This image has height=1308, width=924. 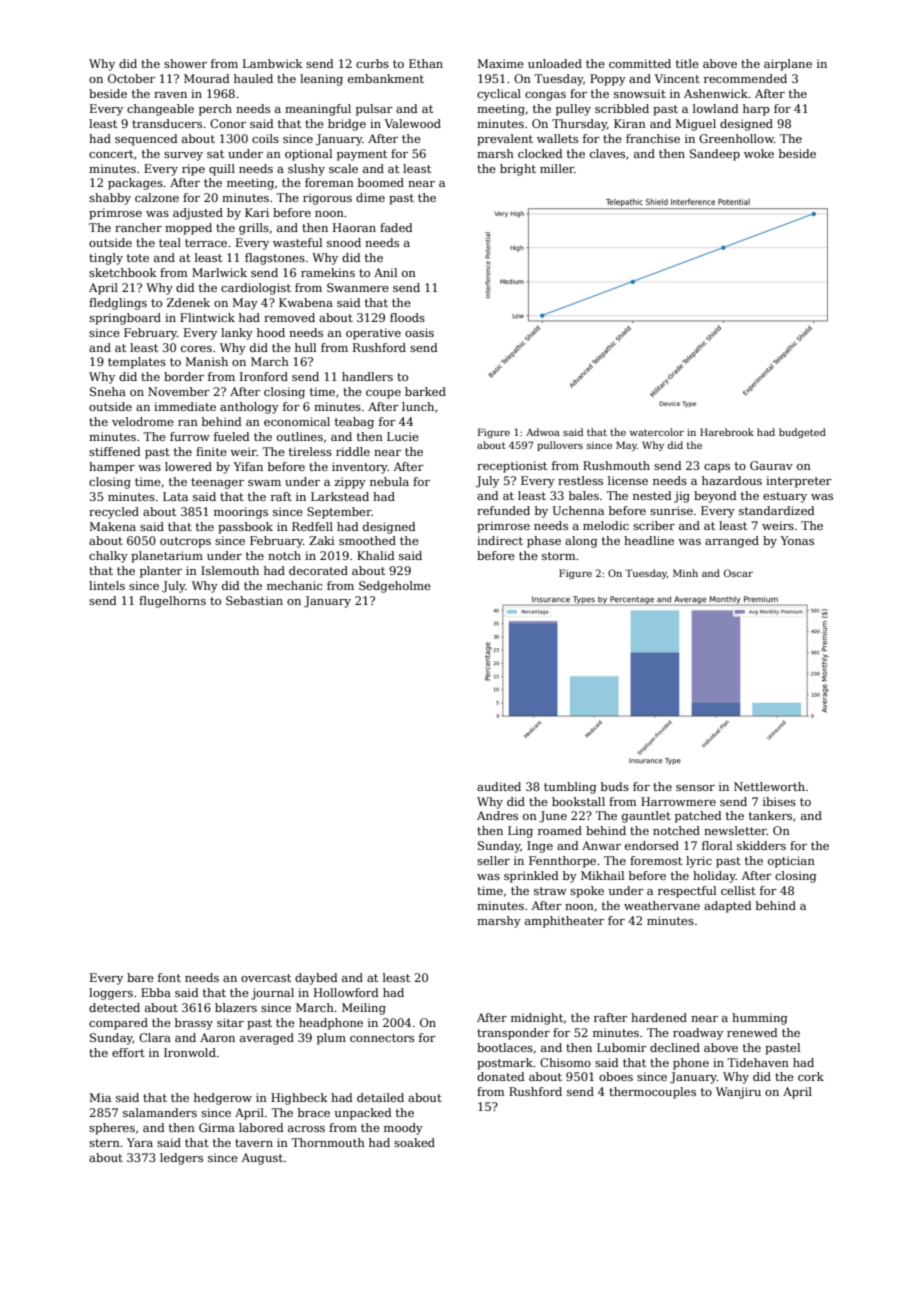 What do you see at coordinates (114, 1007) in the image?
I see `detected` at bounding box center [114, 1007].
